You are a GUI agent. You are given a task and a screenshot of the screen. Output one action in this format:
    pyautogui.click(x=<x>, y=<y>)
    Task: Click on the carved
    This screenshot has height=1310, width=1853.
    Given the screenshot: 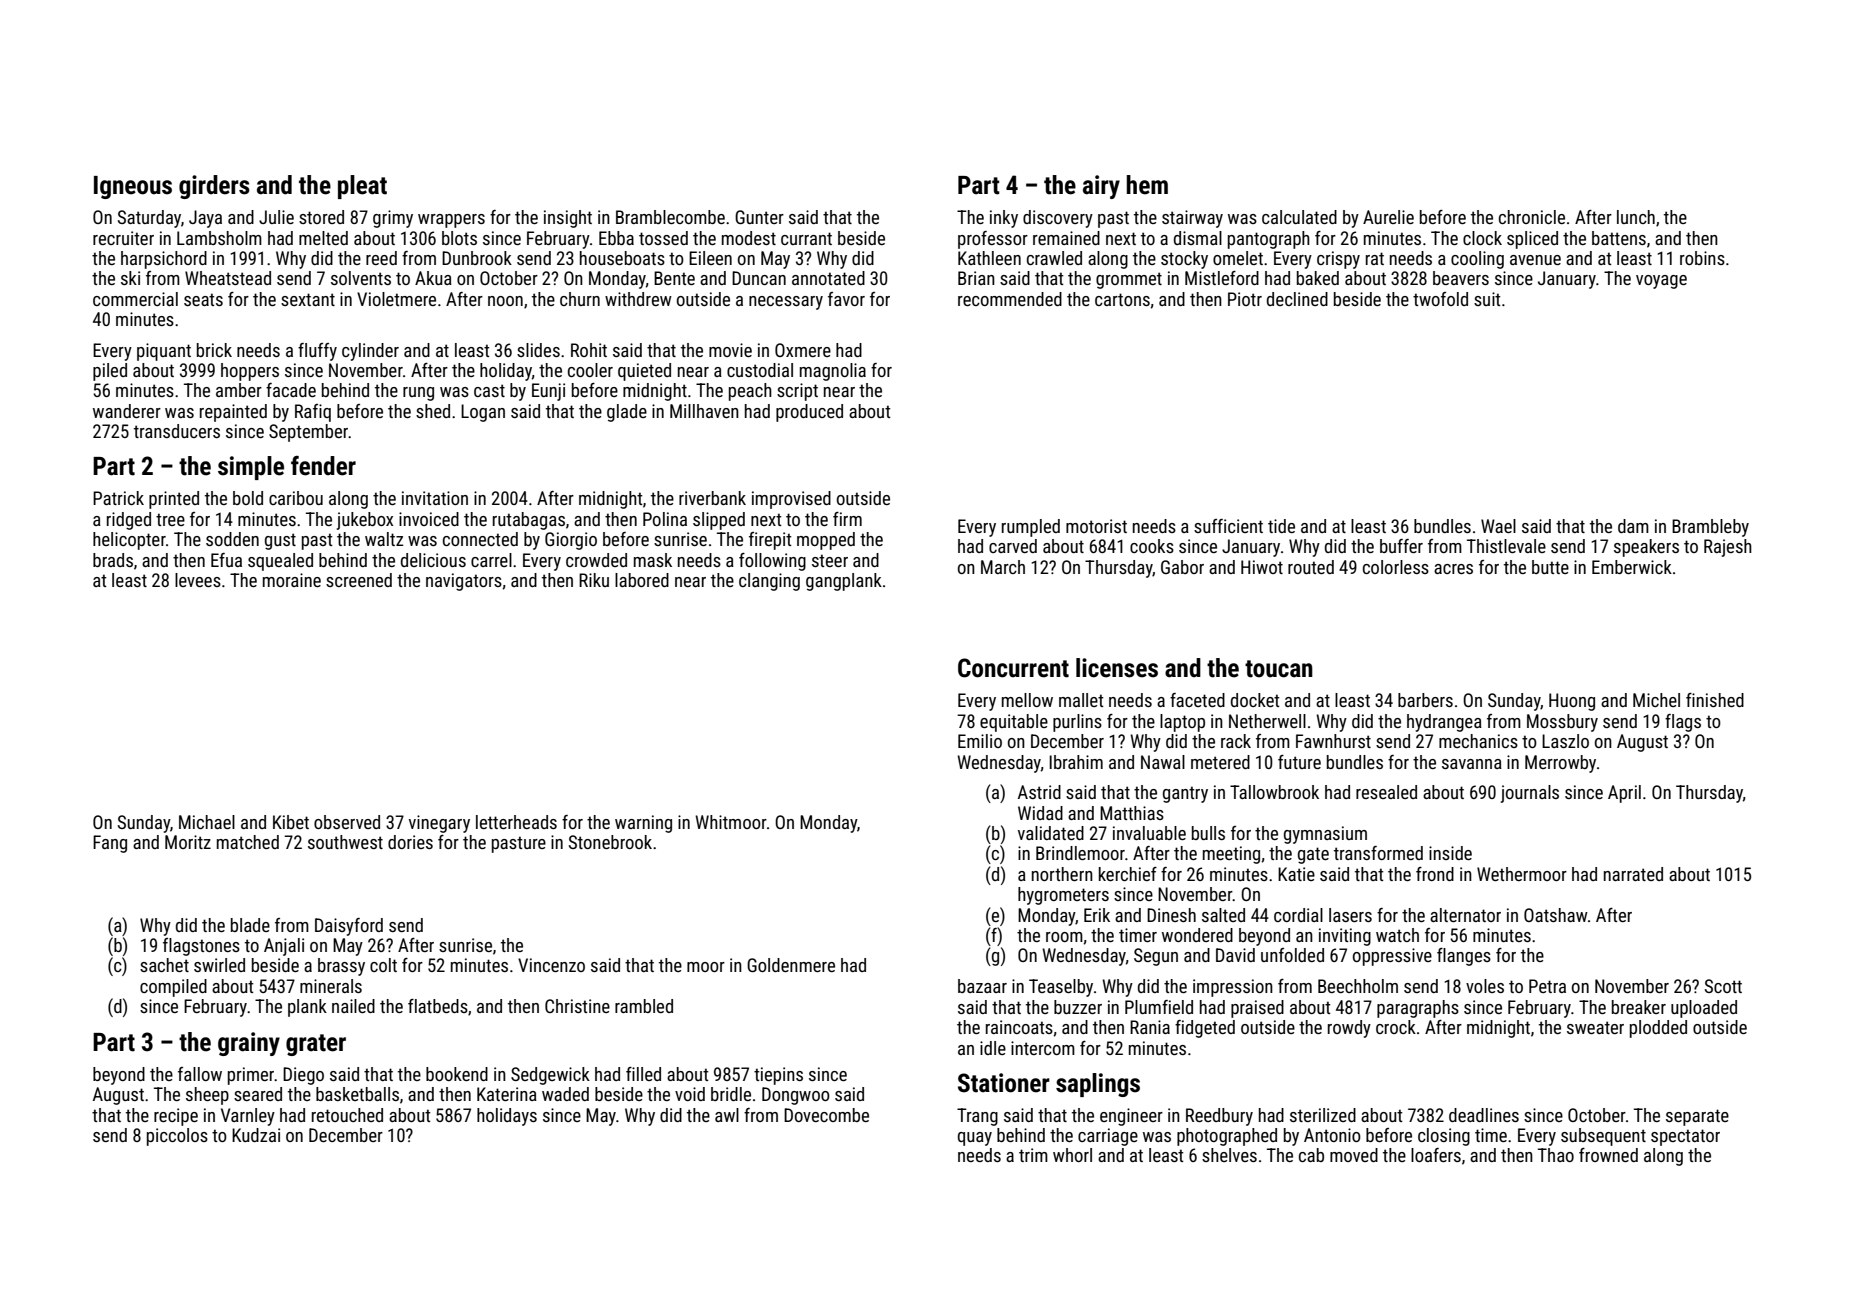 What is the action you would take?
    pyautogui.click(x=1013, y=546)
